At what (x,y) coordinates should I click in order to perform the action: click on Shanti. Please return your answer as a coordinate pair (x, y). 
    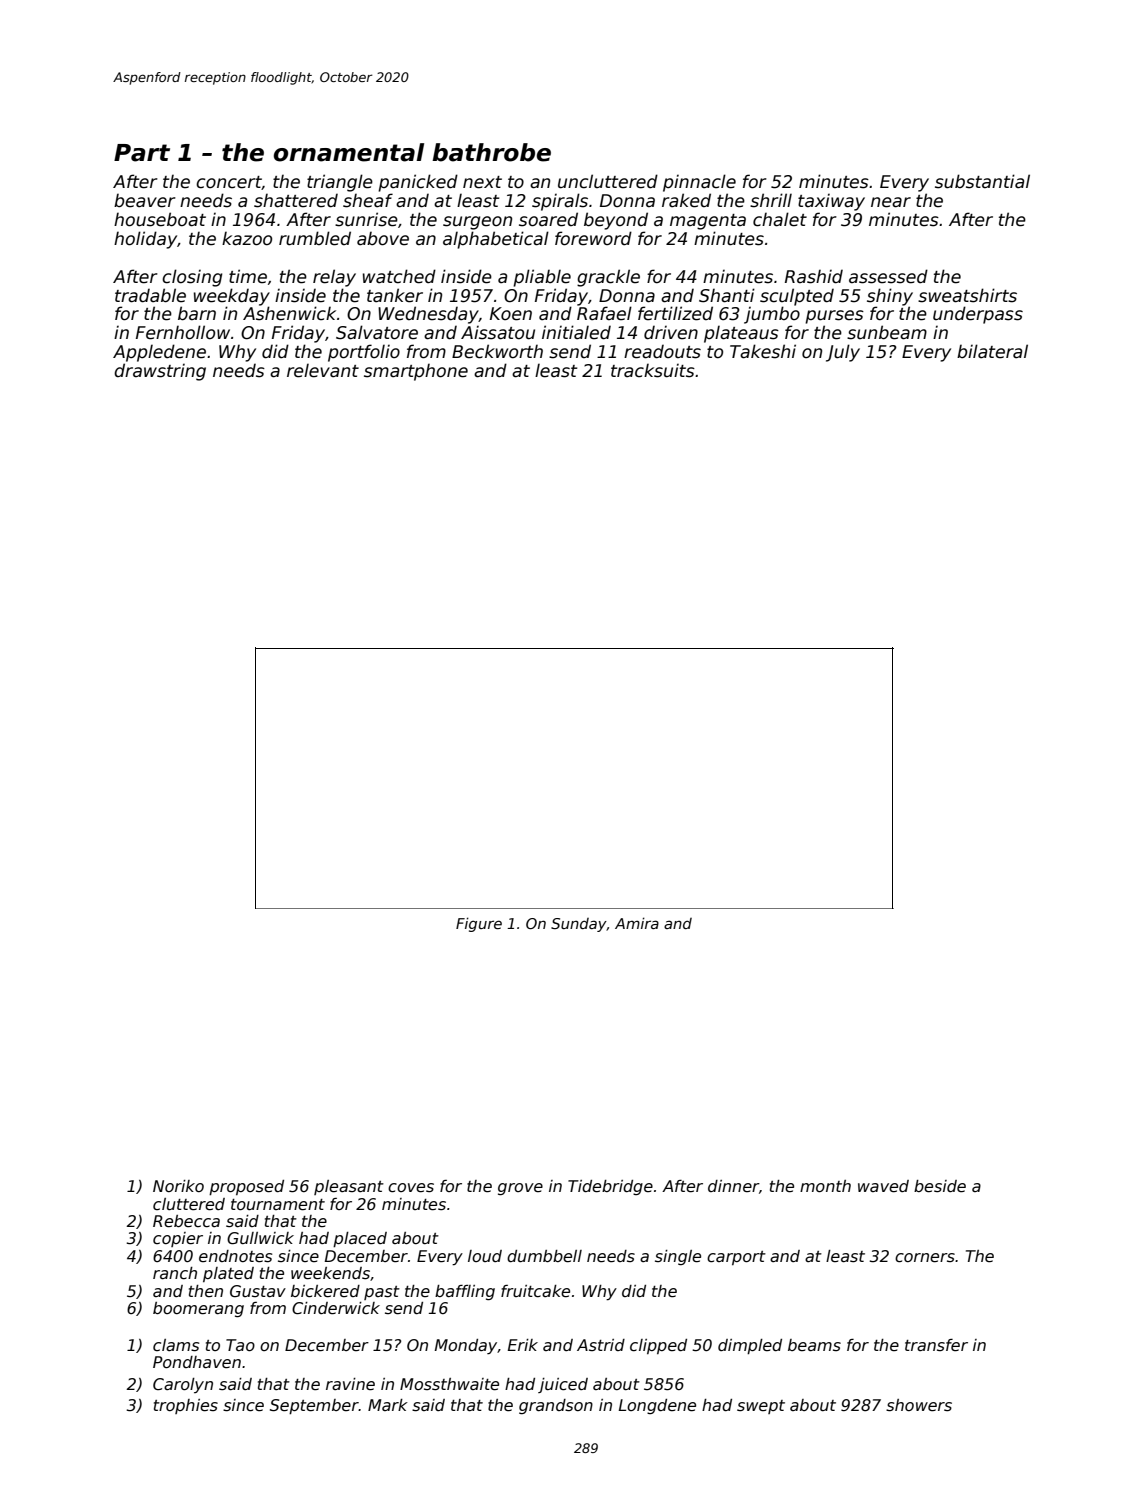
    Looking at the image, I should click on (727, 295).
